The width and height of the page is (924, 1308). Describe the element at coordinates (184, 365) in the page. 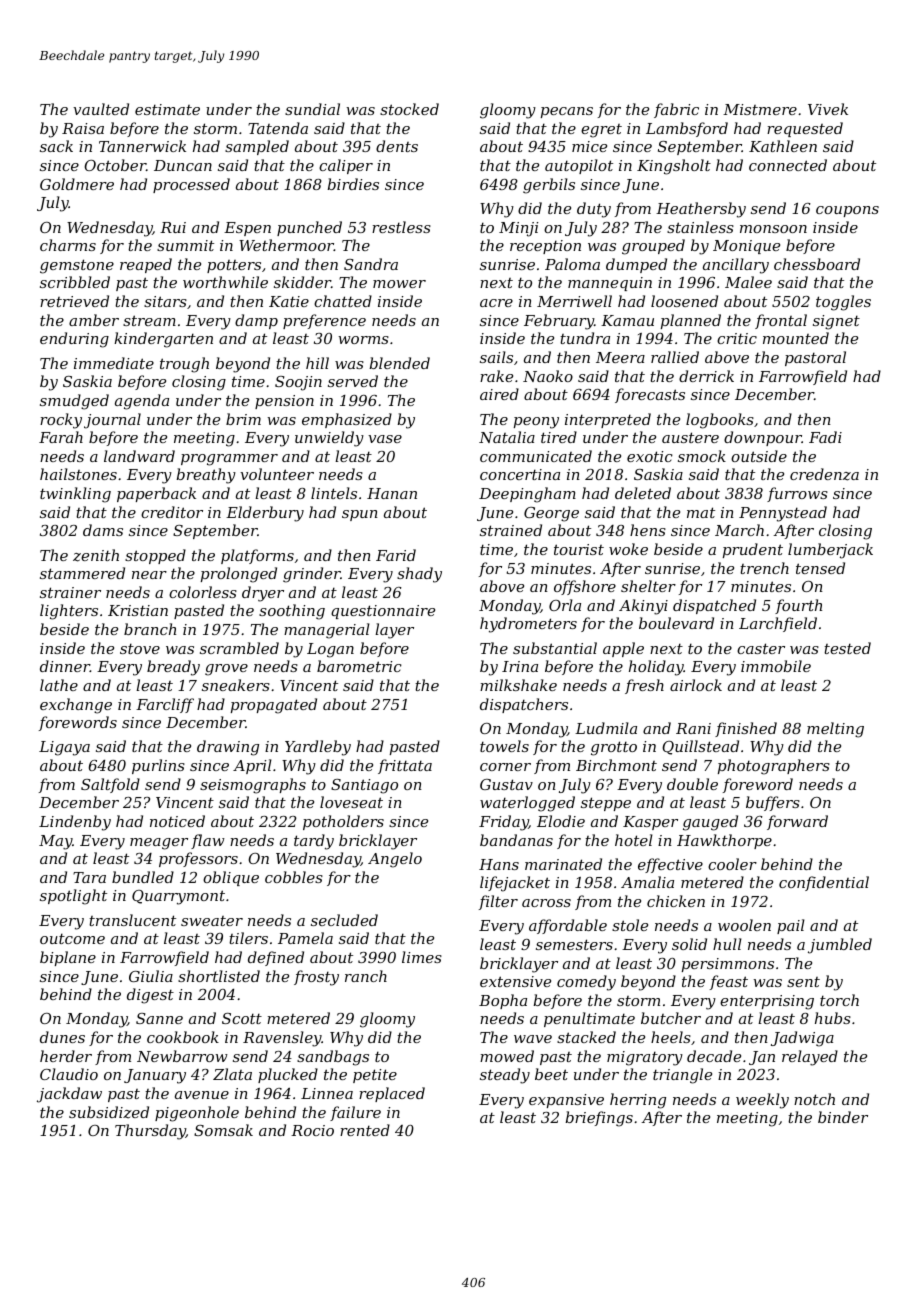

I see `trough` at that location.
